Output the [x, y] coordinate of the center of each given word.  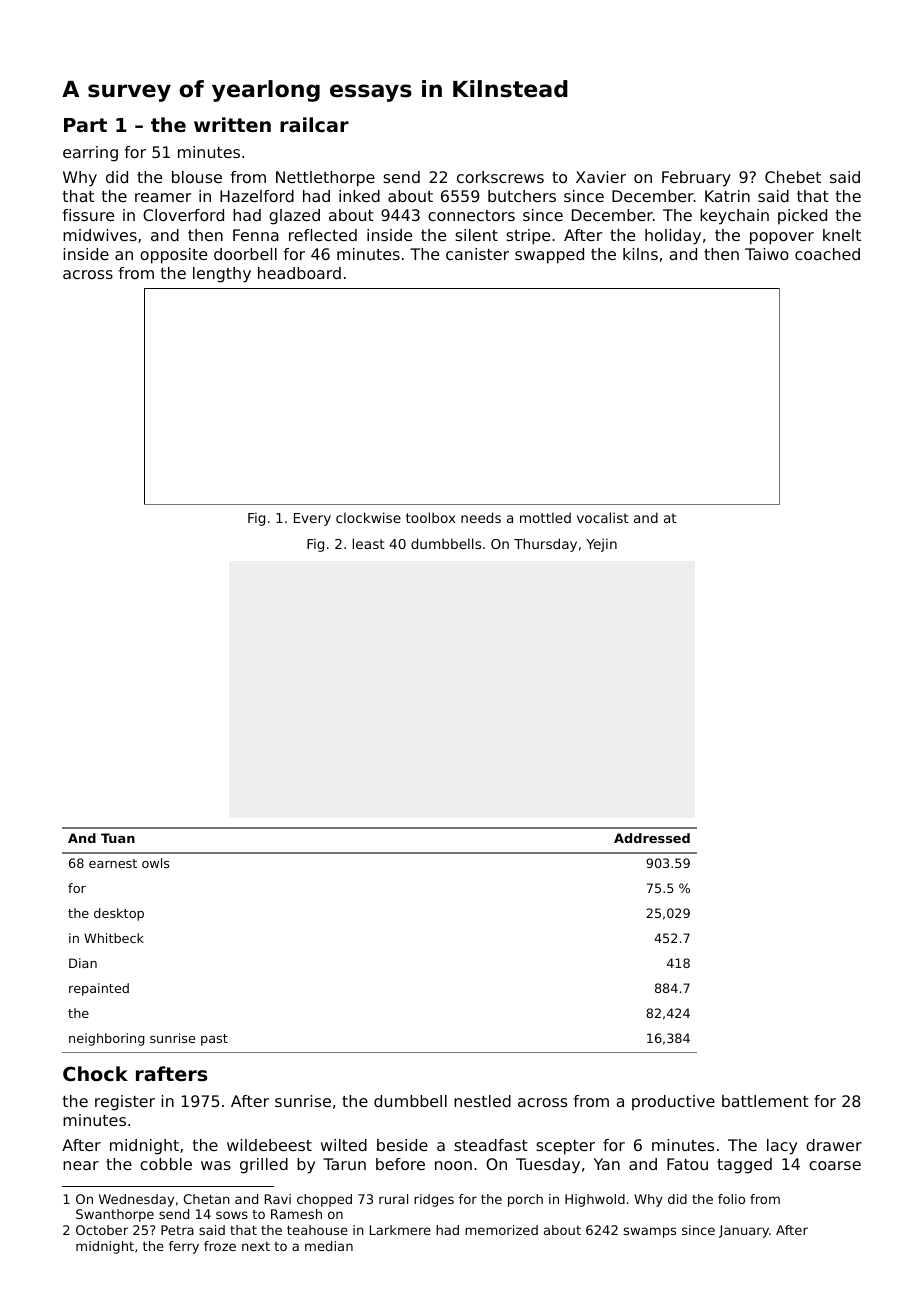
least [369, 543]
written [232, 124]
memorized [501, 1230]
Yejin [601, 545]
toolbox [431, 517]
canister [477, 254]
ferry [184, 1247]
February [696, 179]
